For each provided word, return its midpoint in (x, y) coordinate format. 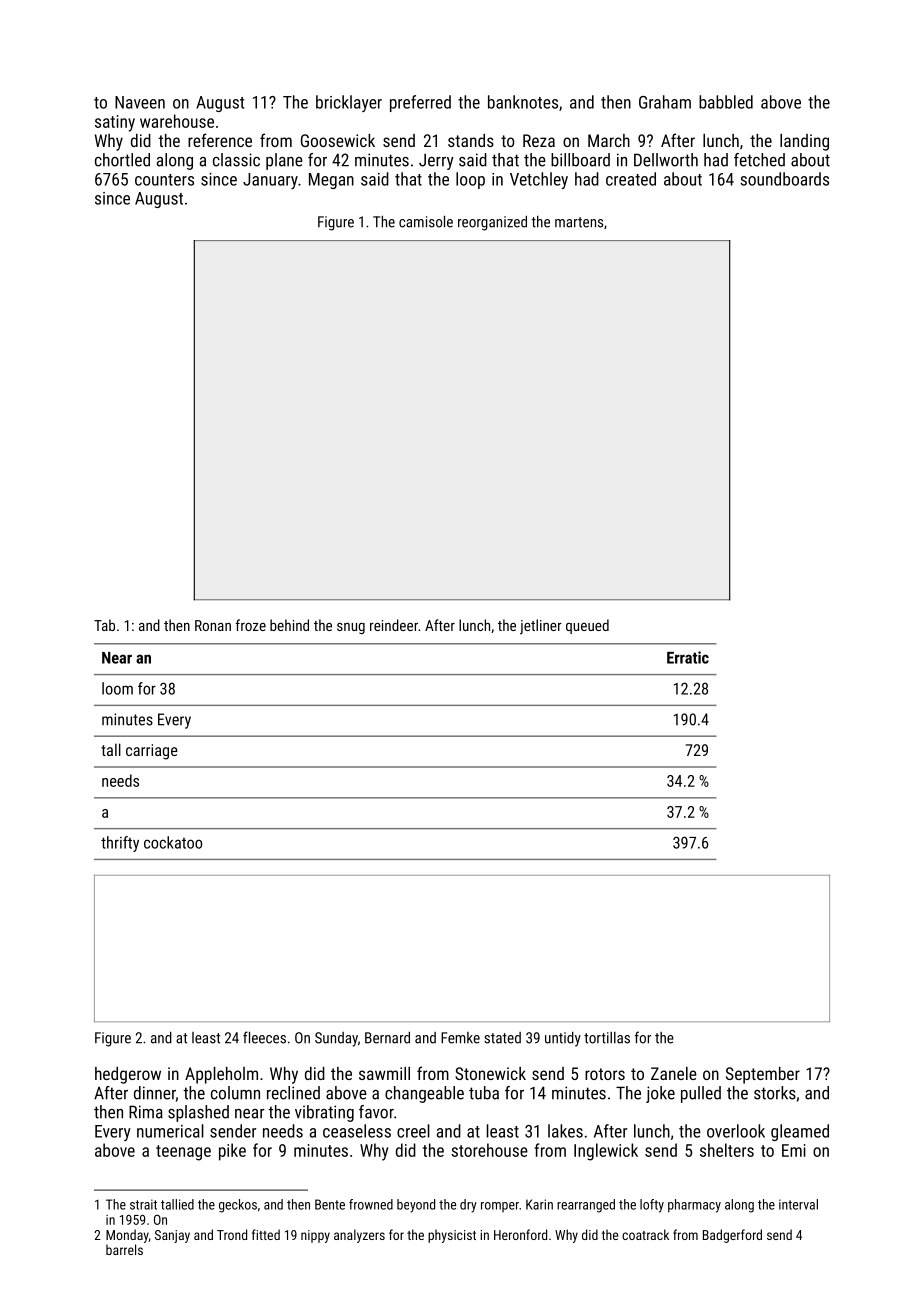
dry (468, 1206)
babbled (726, 102)
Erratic (688, 657)
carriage (152, 752)
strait (143, 1204)
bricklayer (349, 103)
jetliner (541, 626)
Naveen (140, 102)
